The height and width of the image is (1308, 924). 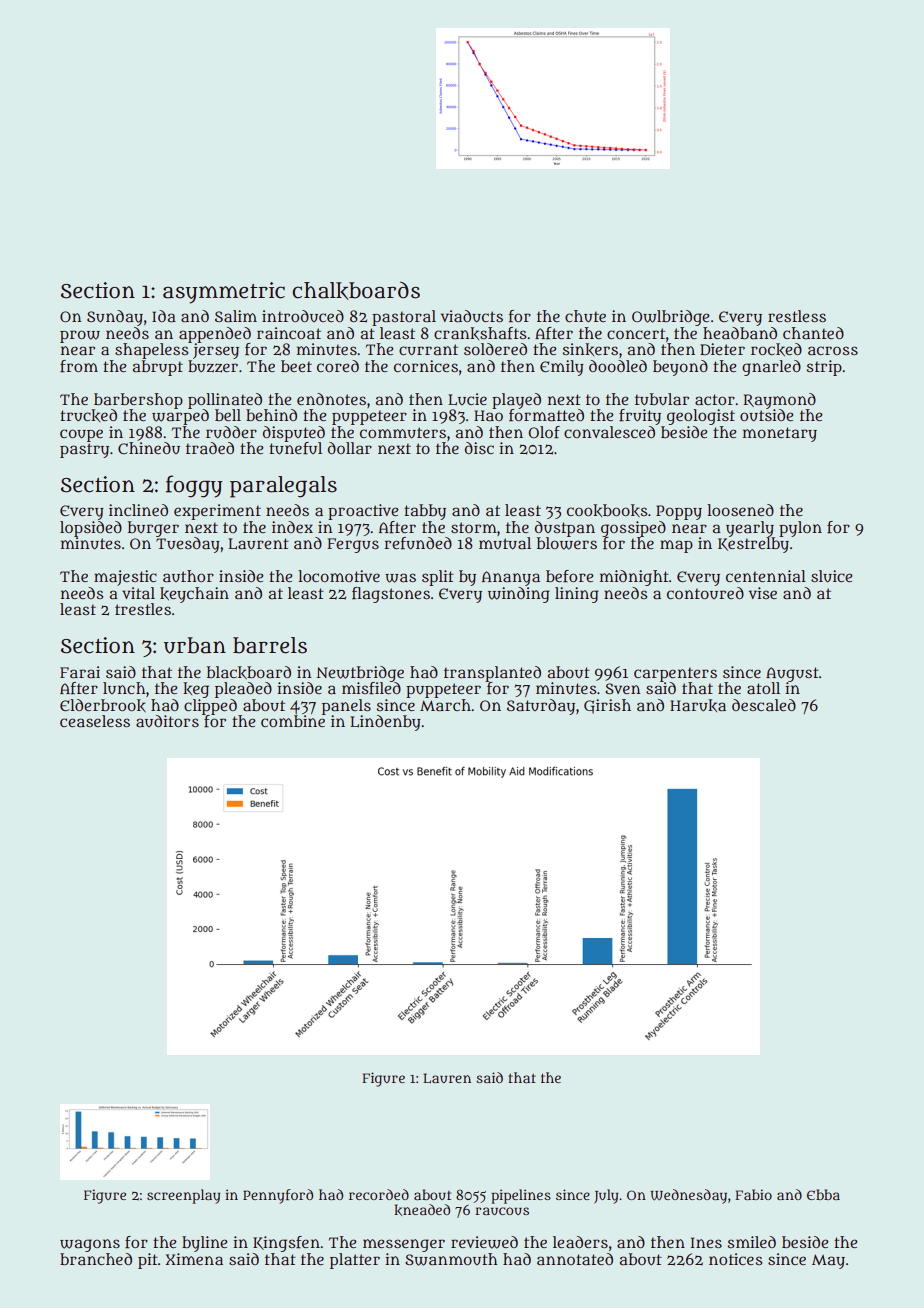 What do you see at coordinates (79, 366) in the image?
I see `from` at bounding box center [79, 366].
